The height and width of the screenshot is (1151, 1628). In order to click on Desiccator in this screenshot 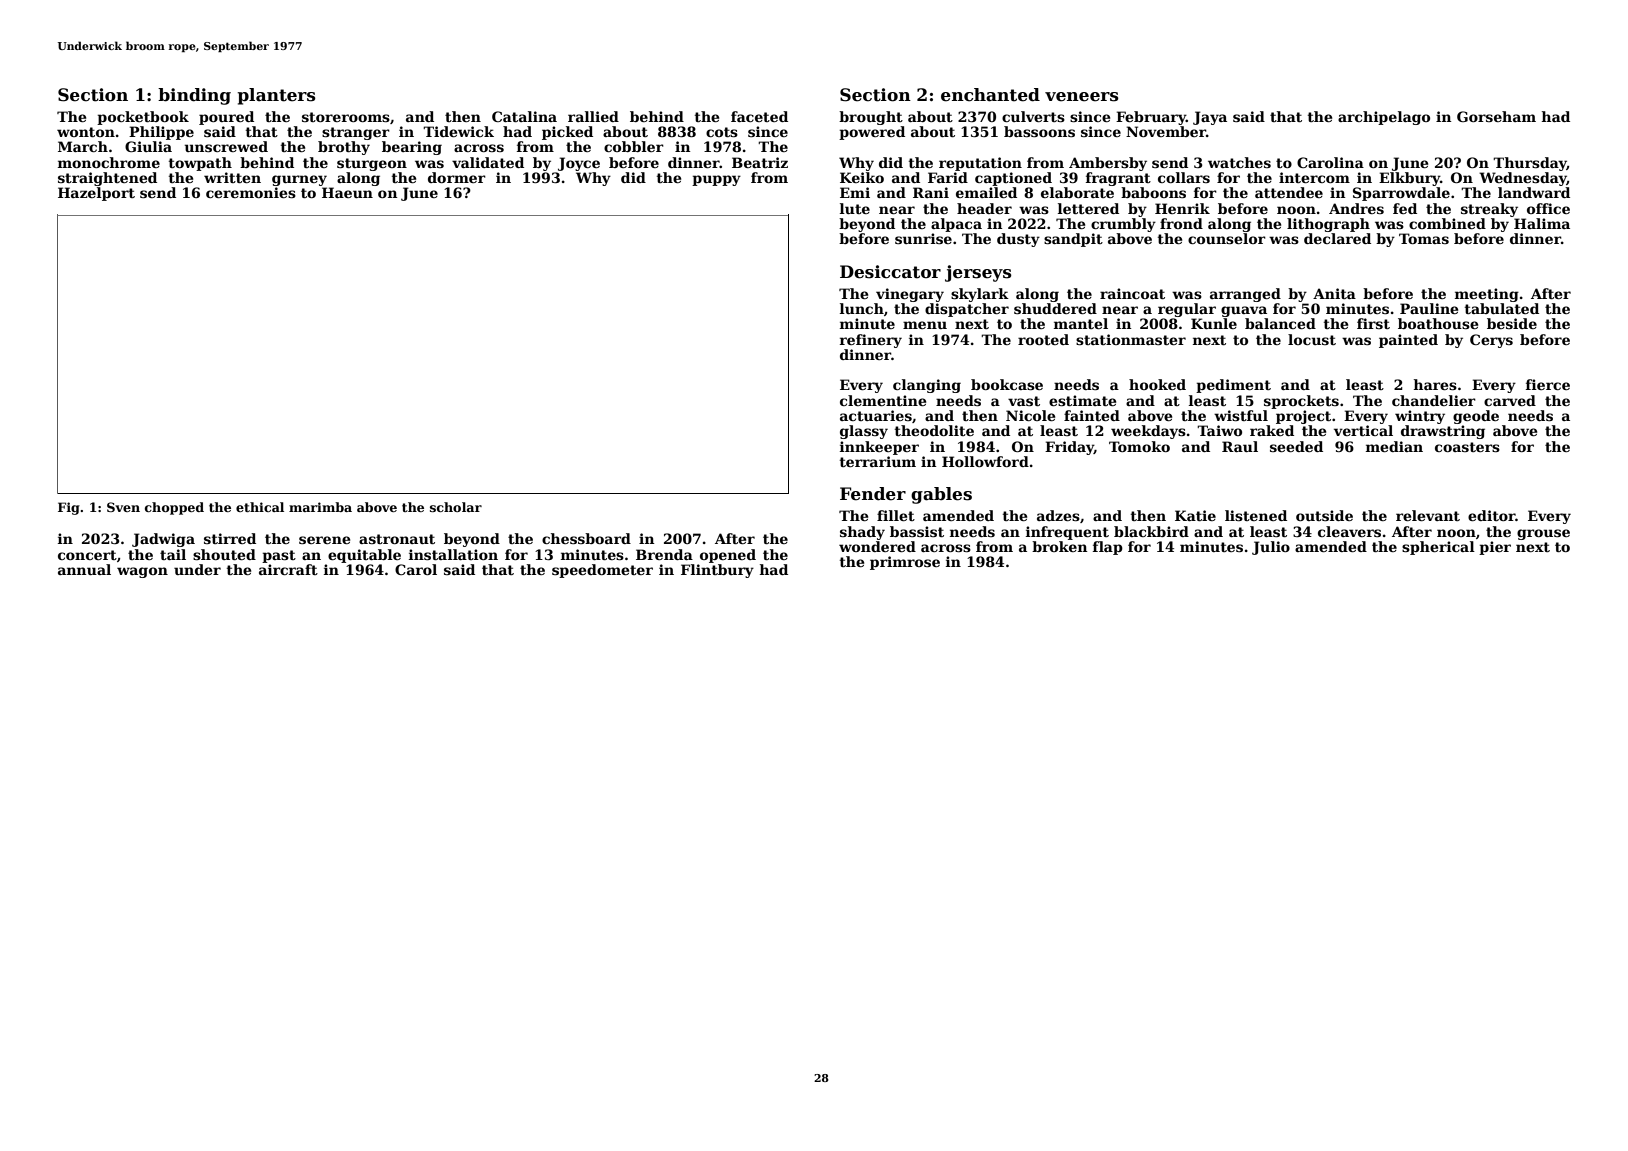, I will do `click(890, 272)`.
